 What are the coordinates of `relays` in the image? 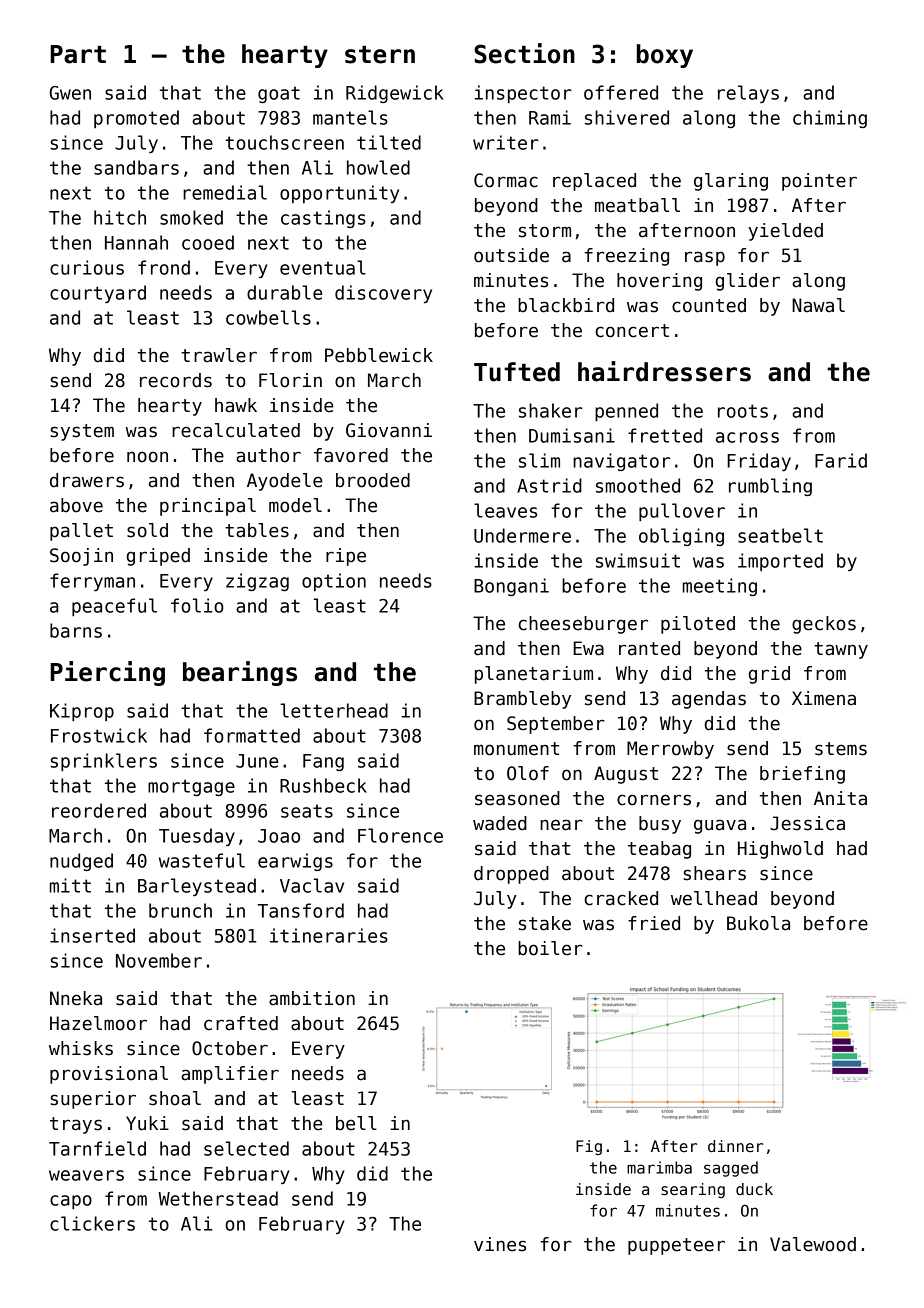 It's located at (748, 94).
